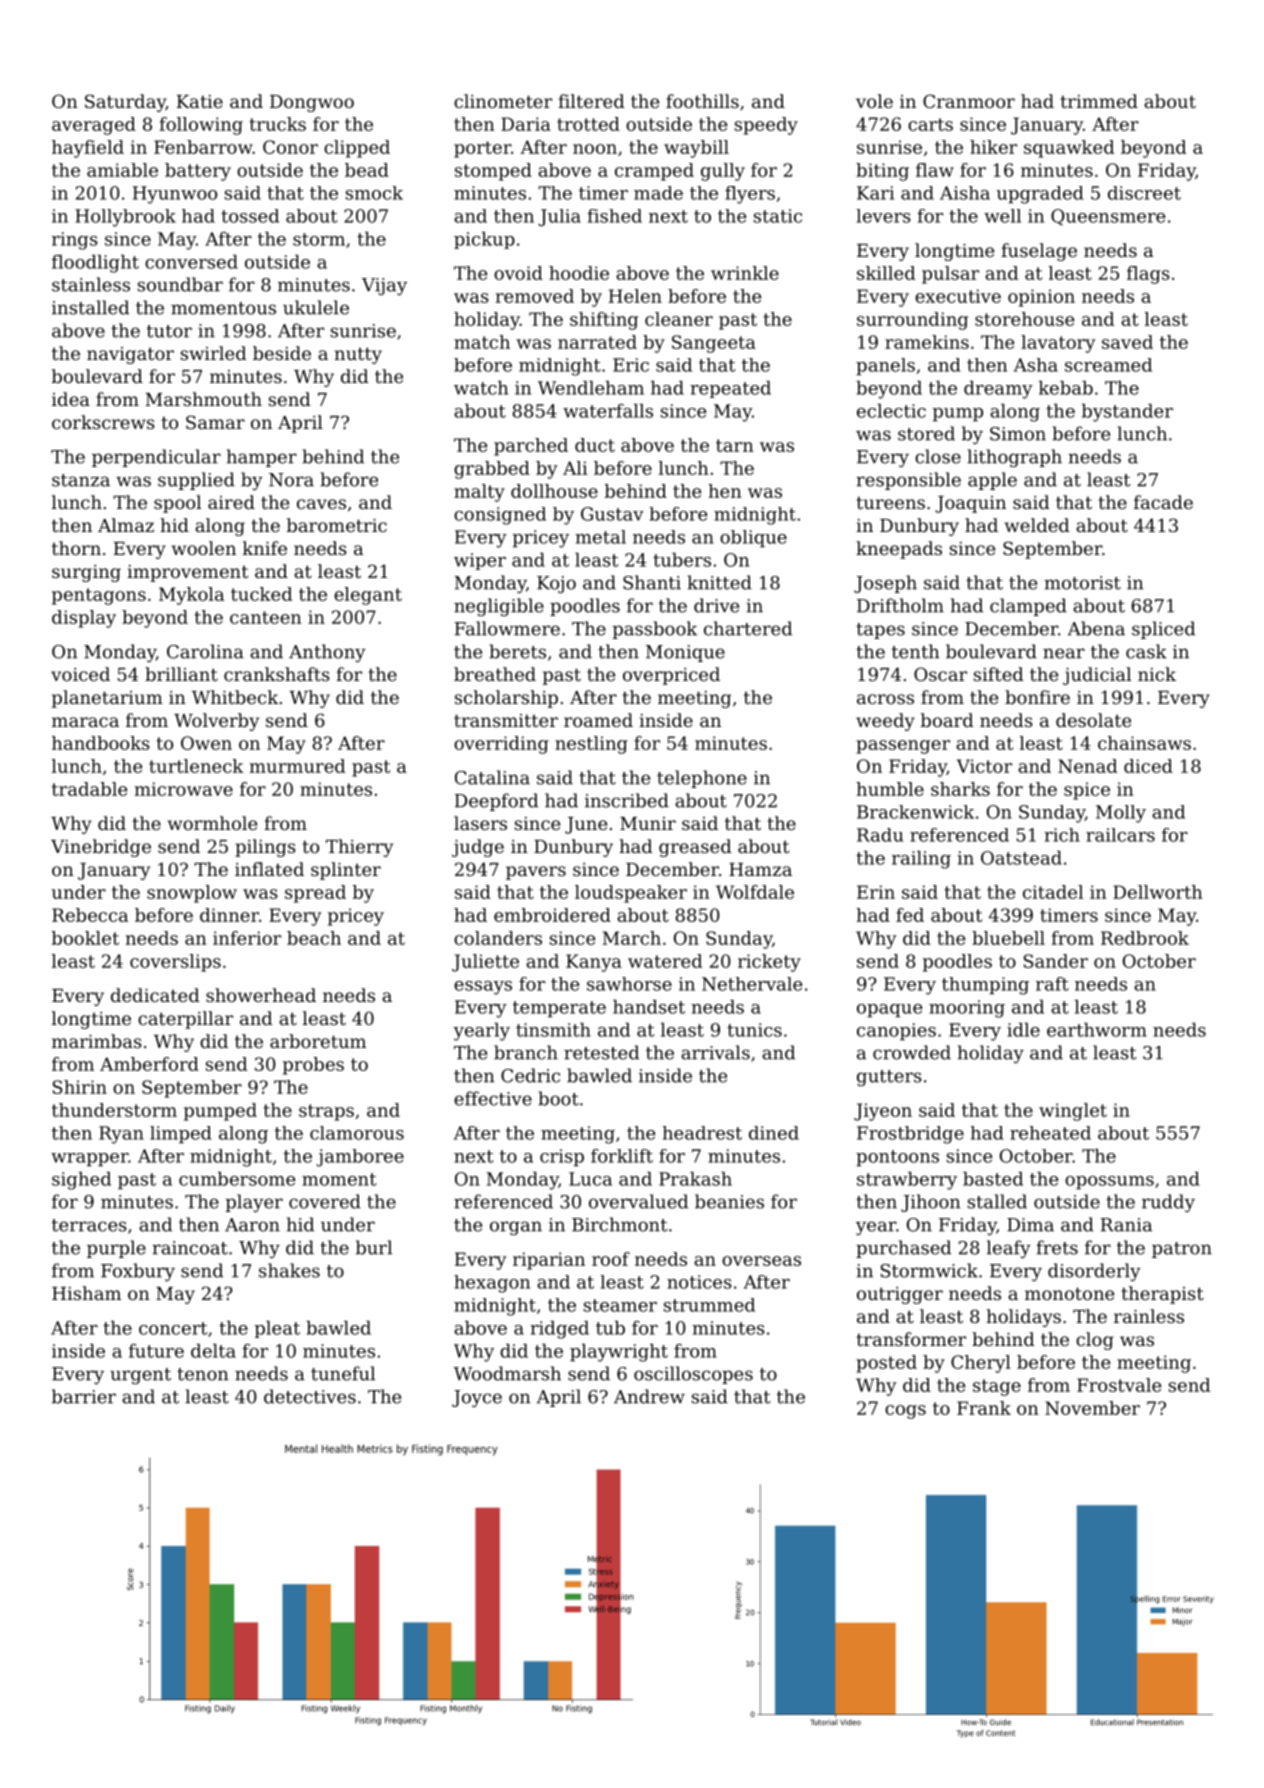 The image size is (1264, 1788). Describe the element at coordinates (1097, 676) in the screenshot. I see `judicial` at that location.
